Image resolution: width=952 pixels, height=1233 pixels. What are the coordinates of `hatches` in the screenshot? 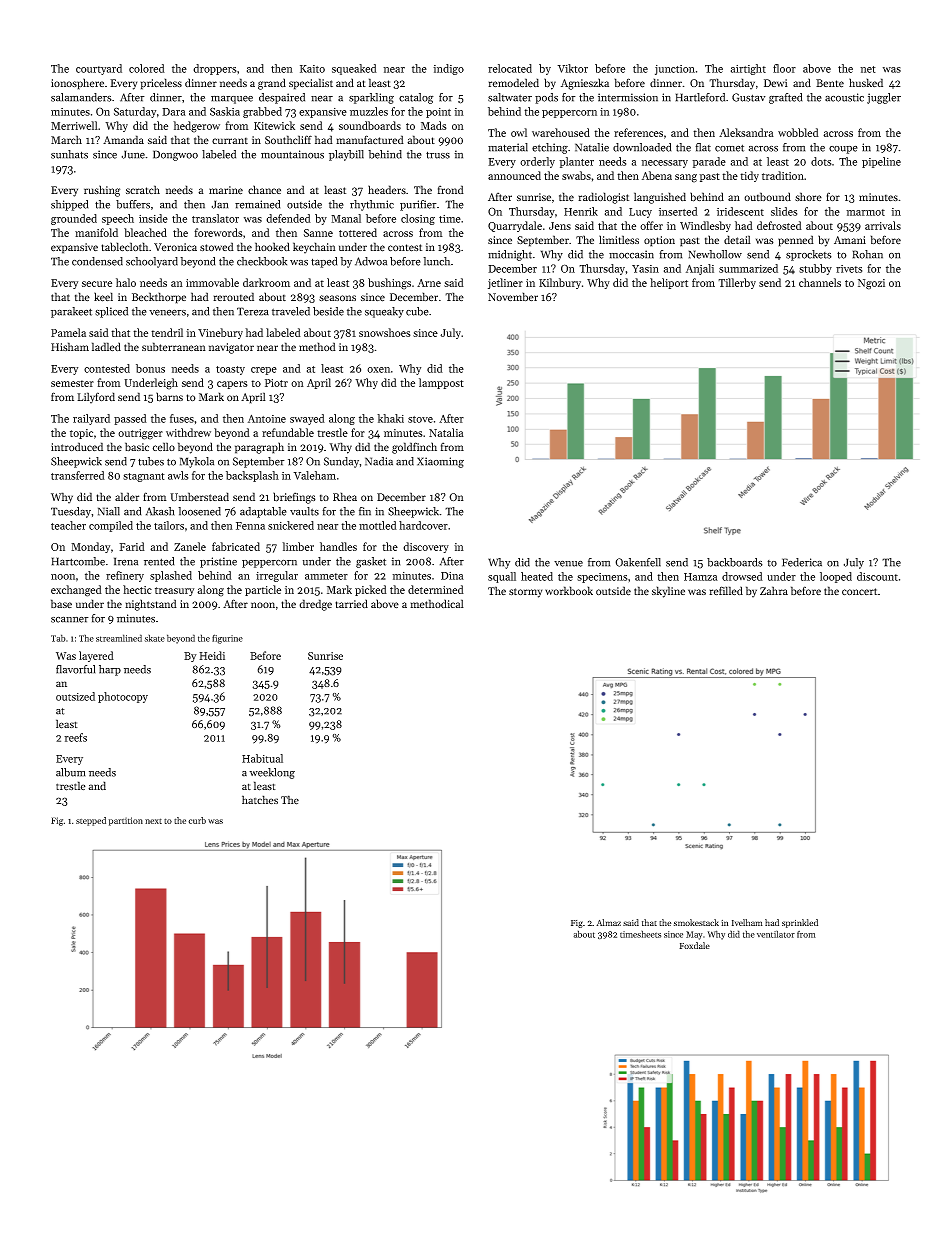 It's located at (260, 799).
